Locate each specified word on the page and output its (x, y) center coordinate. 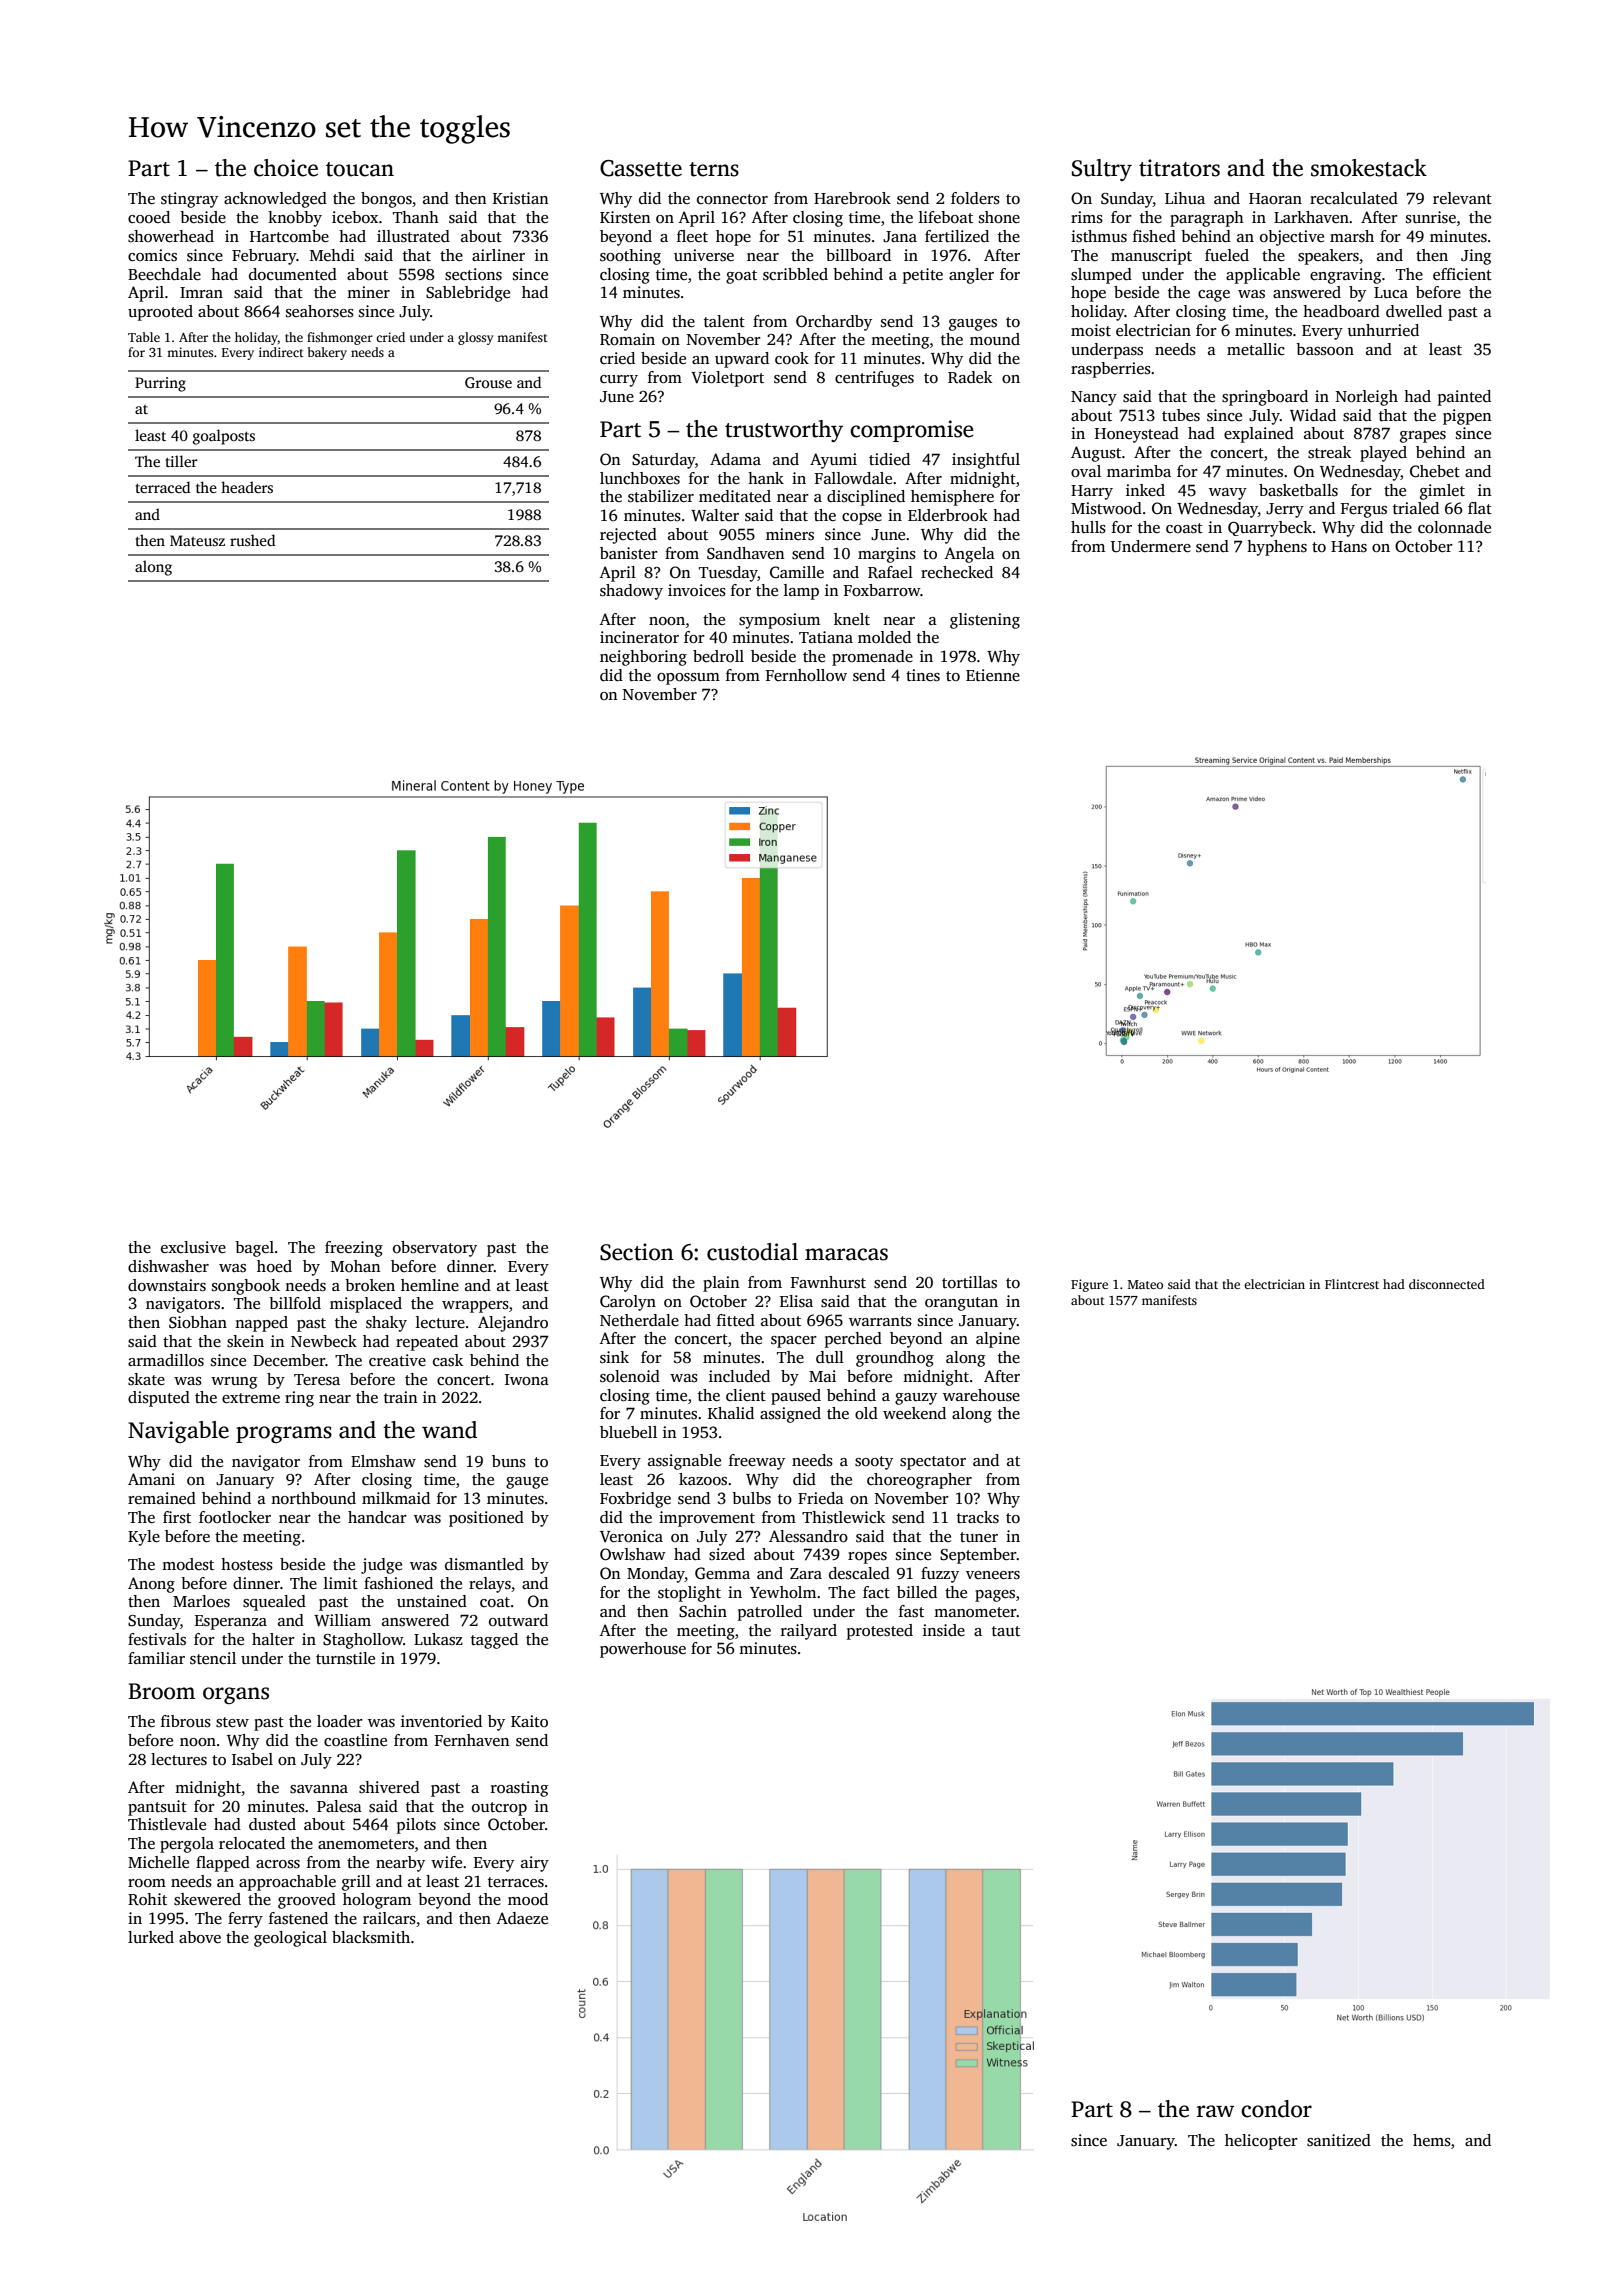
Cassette (641, 168)
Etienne (993, 675)
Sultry (1102, 170)
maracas (846, 1254)
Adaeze (522, 1918)
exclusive (193, 1247)
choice (286, 168)
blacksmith (371, 1937)
